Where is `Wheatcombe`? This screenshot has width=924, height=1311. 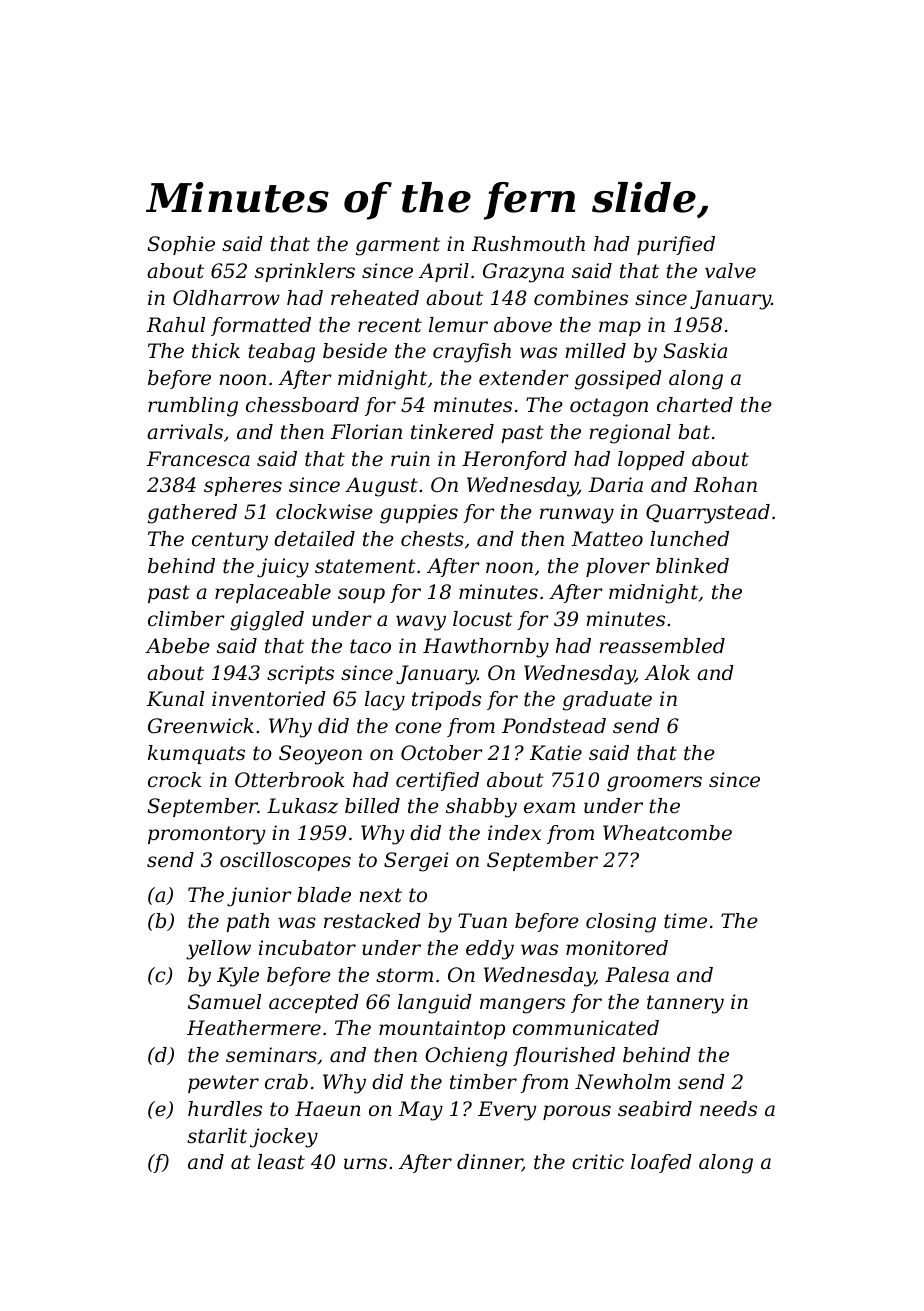
Wheatcombe is located at coordinates (667, 833).
